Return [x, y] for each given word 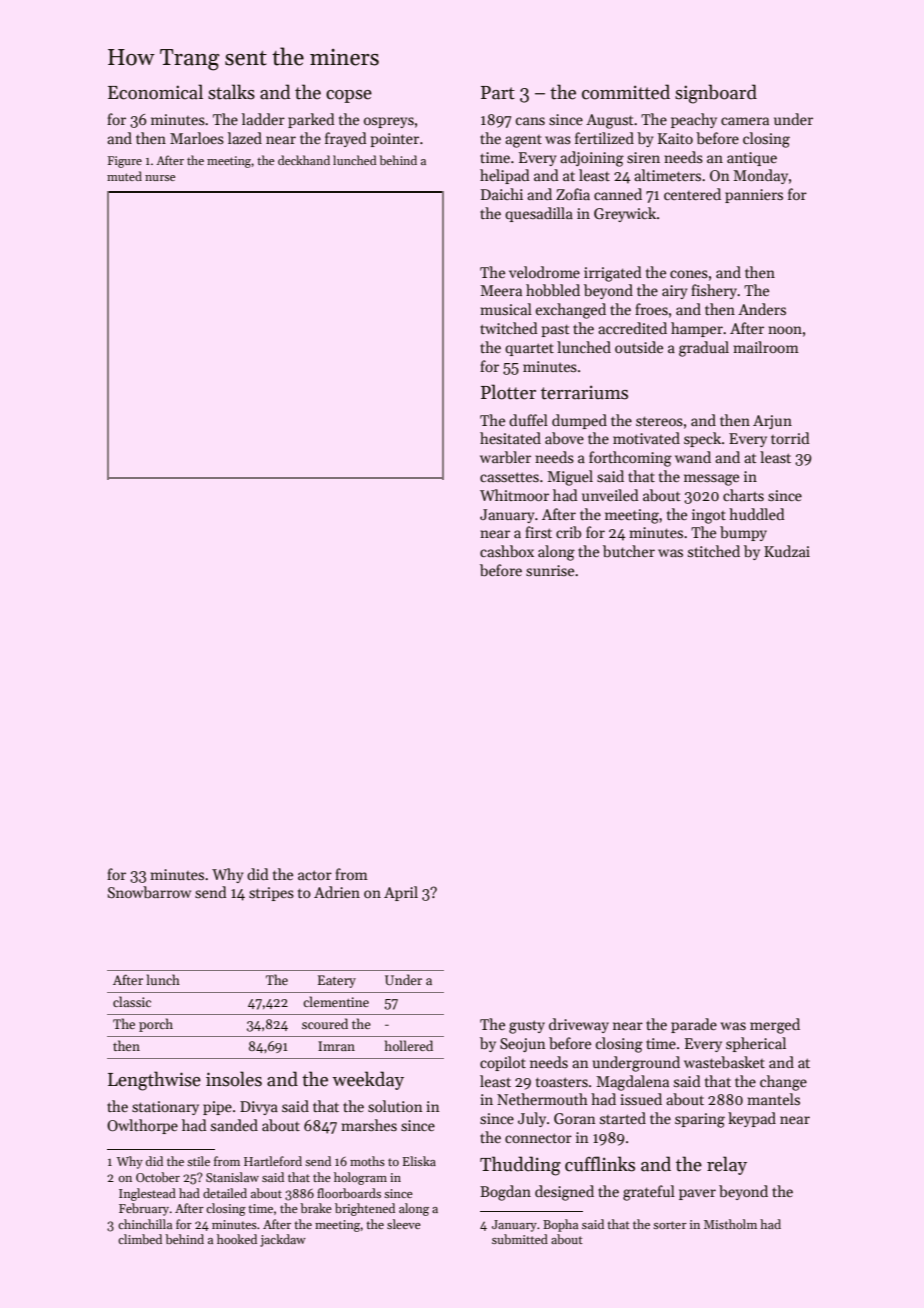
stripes [271, 894]
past [555, 330]
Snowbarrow [149, 892]
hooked [237, 1239]
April [401, 893]
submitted [520, 1239]
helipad [505, 176]
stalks [231, 92]
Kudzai [787, 551]
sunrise [550, 570]
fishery [714, 291]
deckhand [304, 160]
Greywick [625, 214]
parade [694, 1025]
